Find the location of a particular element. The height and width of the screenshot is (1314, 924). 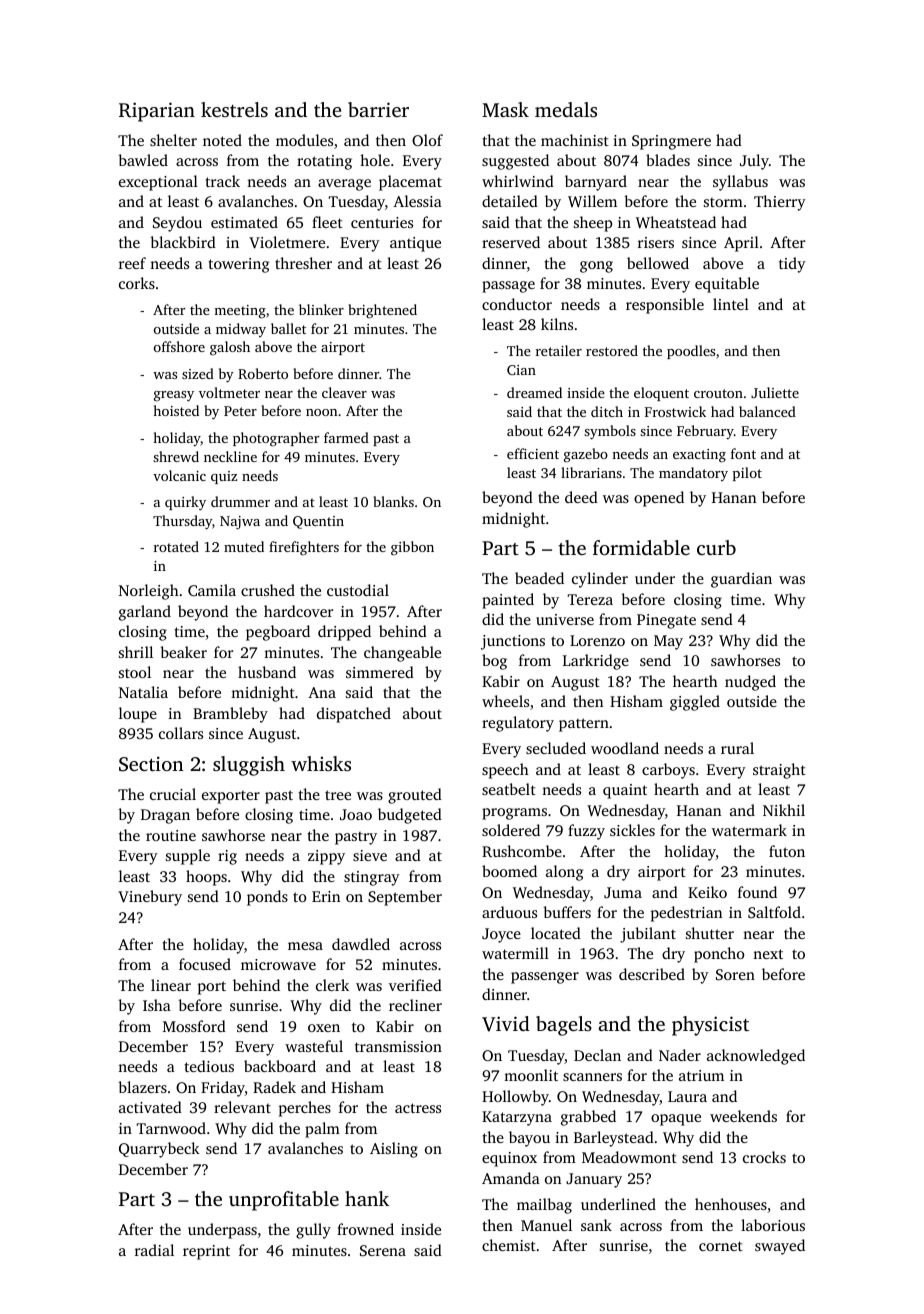

corks is located at coordinates (137, 283).
